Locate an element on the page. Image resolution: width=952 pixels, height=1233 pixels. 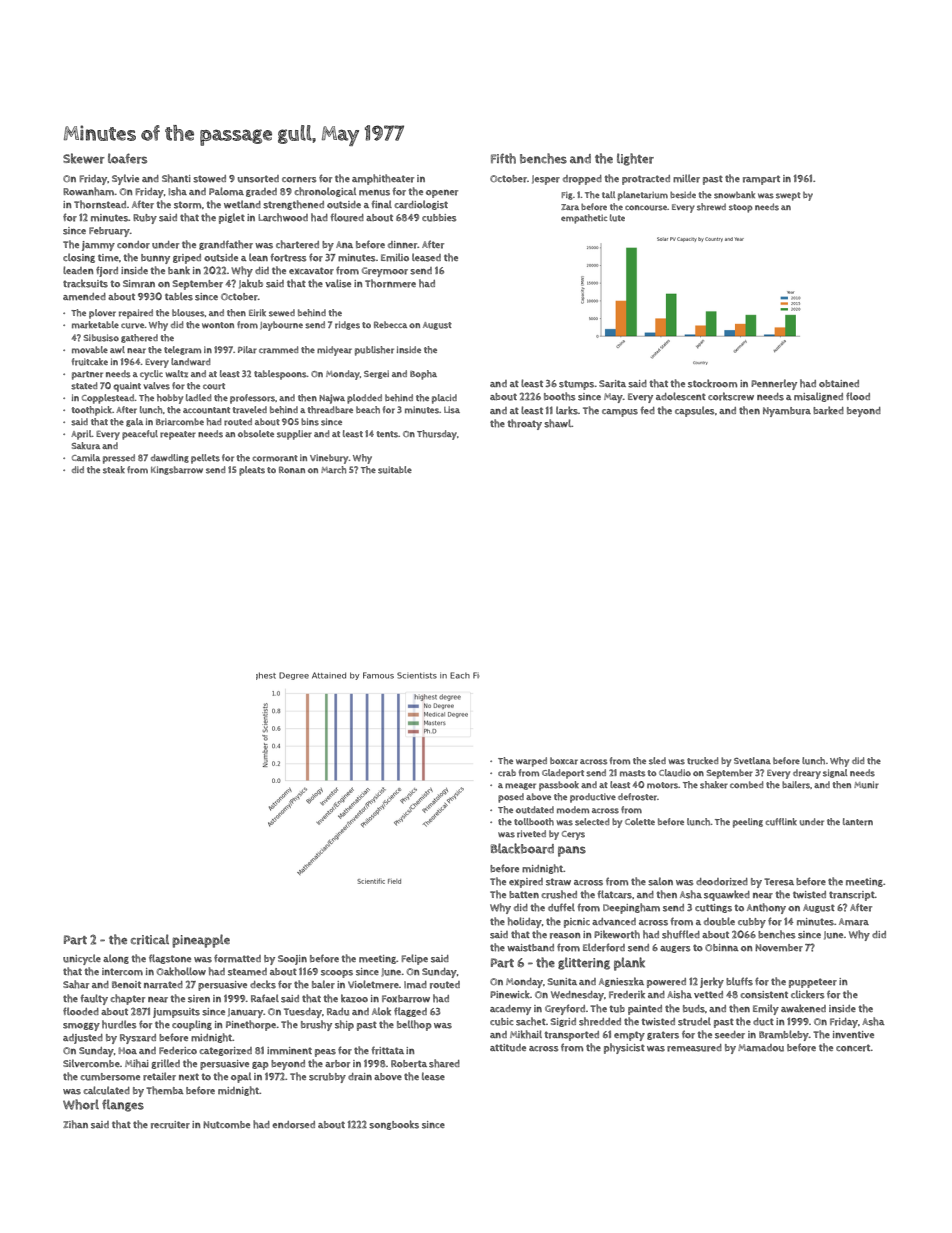
Mamadou is located at coordinates (761, 1048).
